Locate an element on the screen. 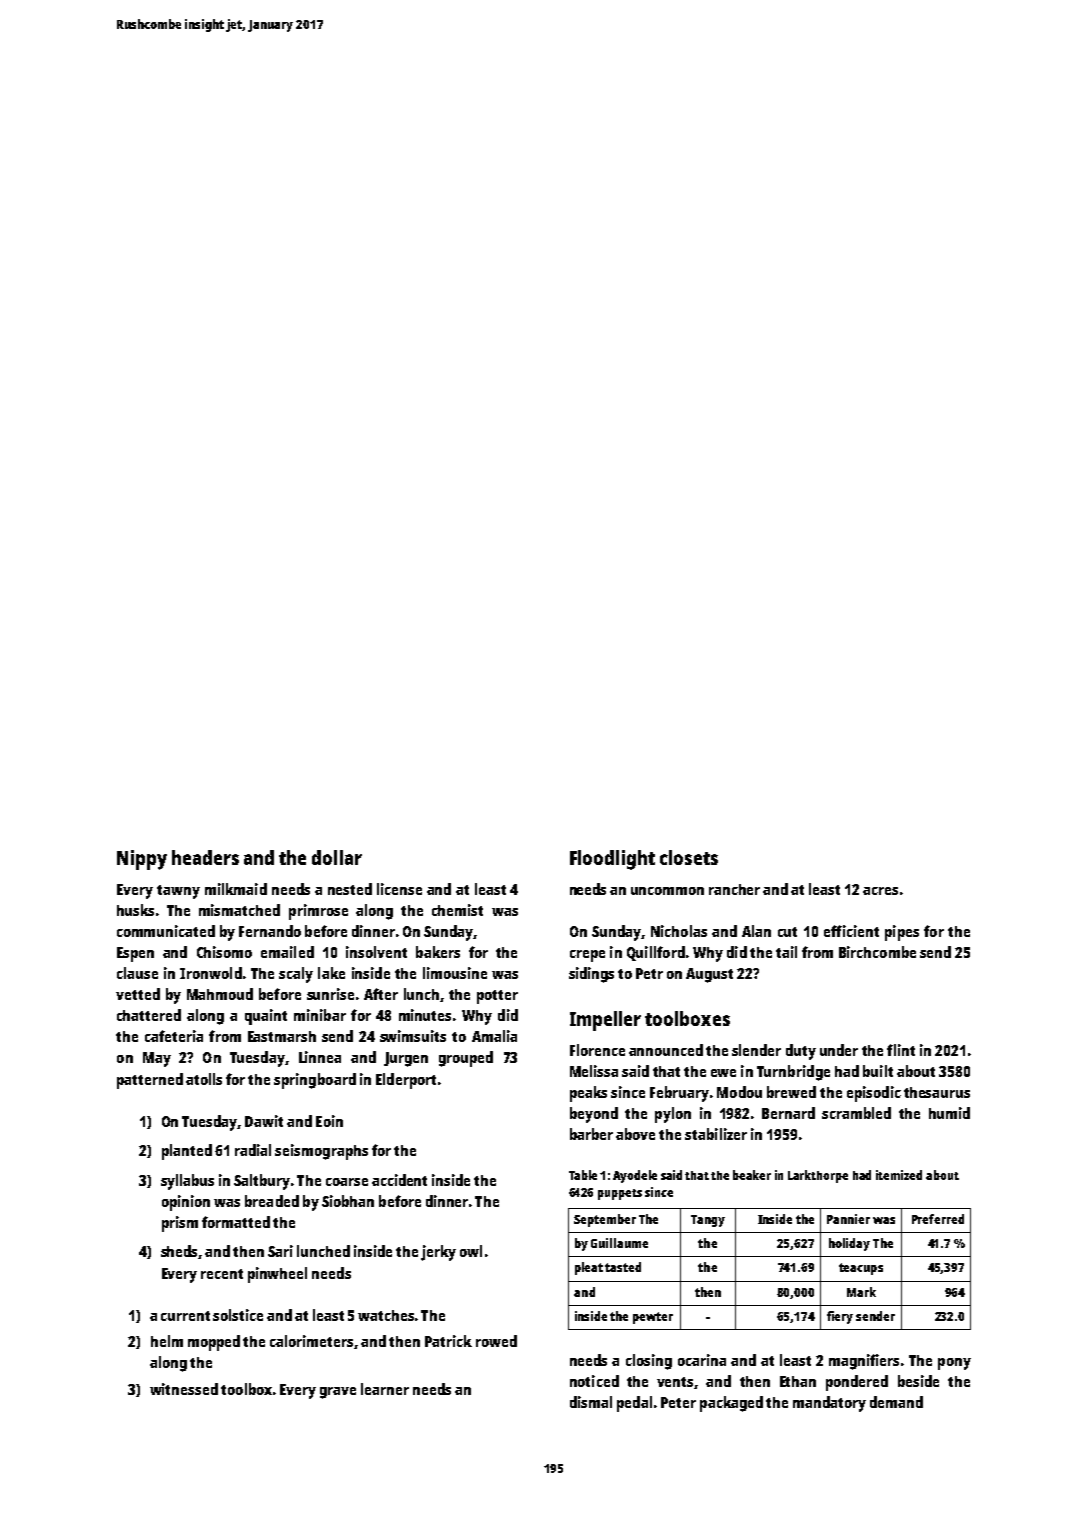 Image resolution: width=1087 pixels, height=1537 pixels. rancher is located at coordinates (734, 889).
